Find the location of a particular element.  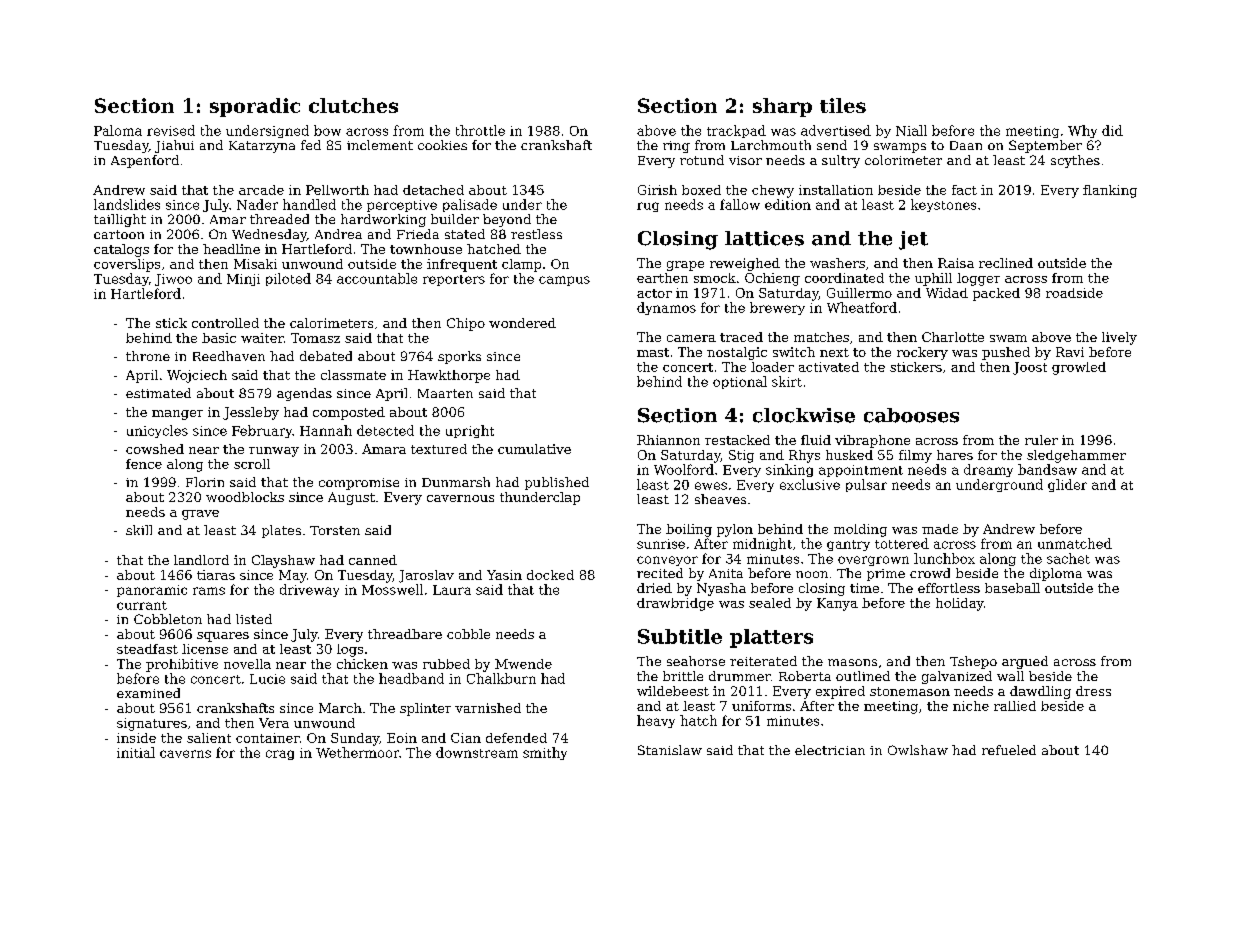

Dunmarsh is located at coordinates (456, 482).
